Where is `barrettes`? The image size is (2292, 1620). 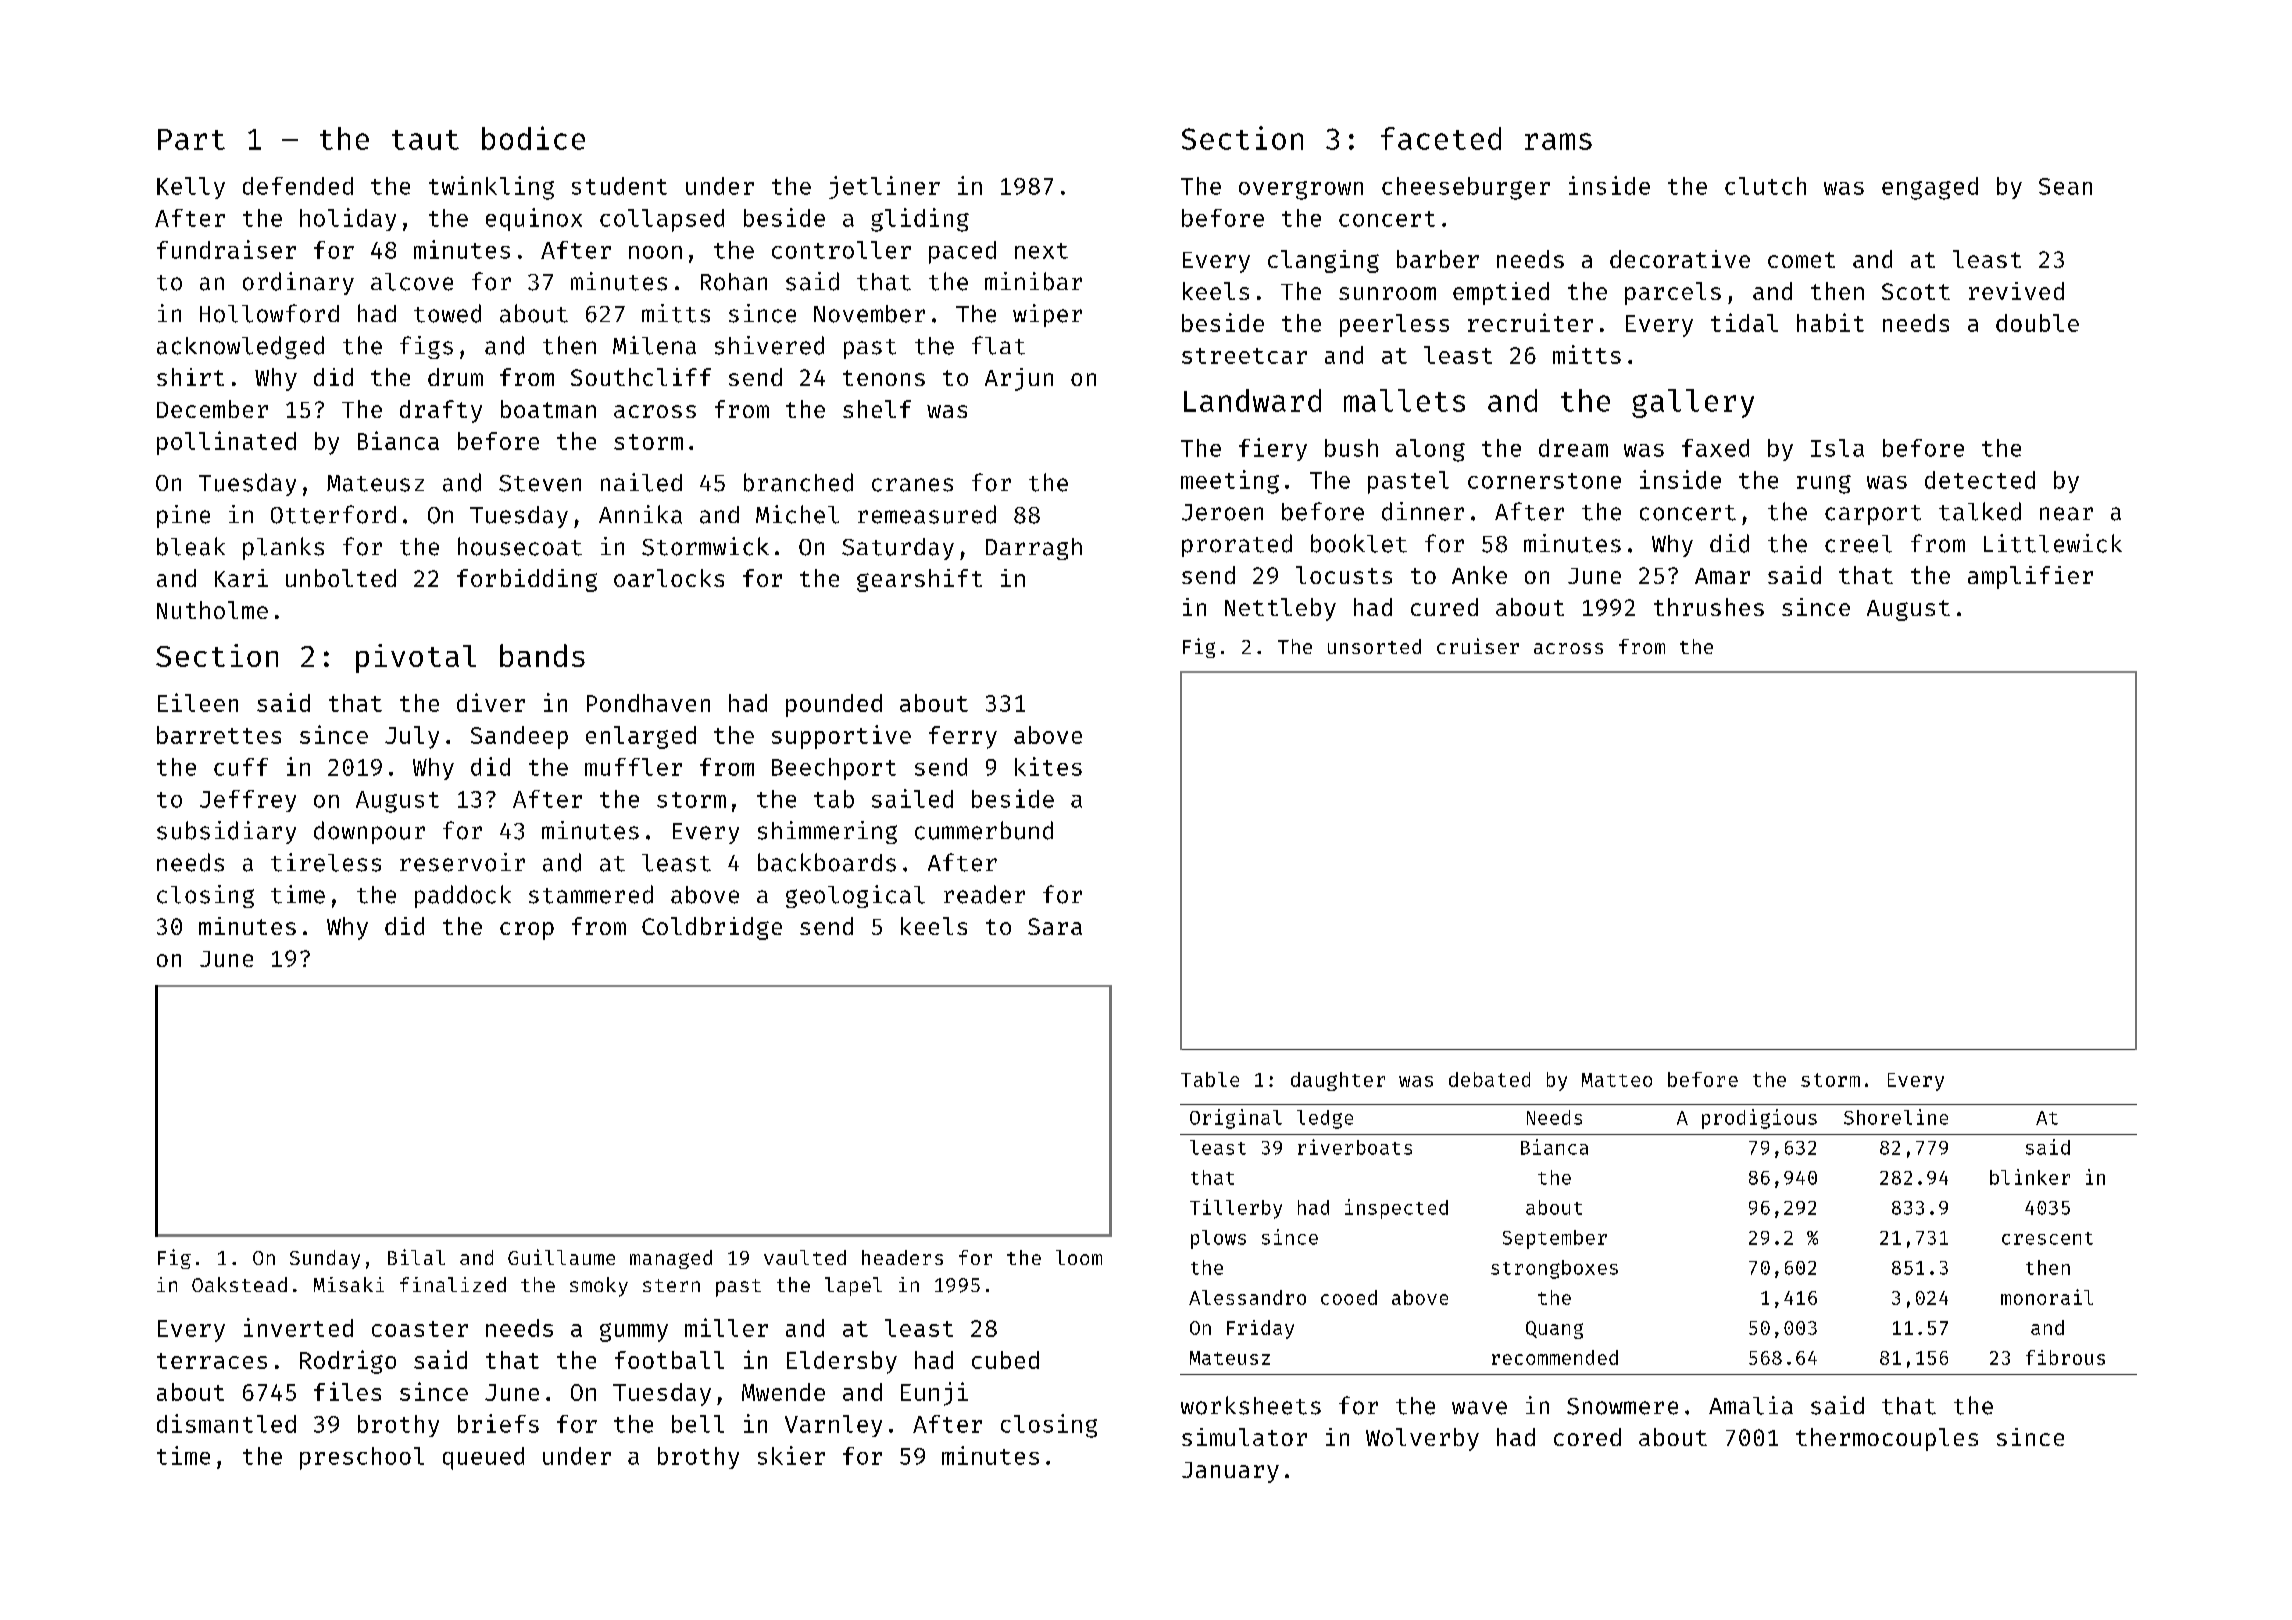 barrettes is located at coordinates (219, 735).
